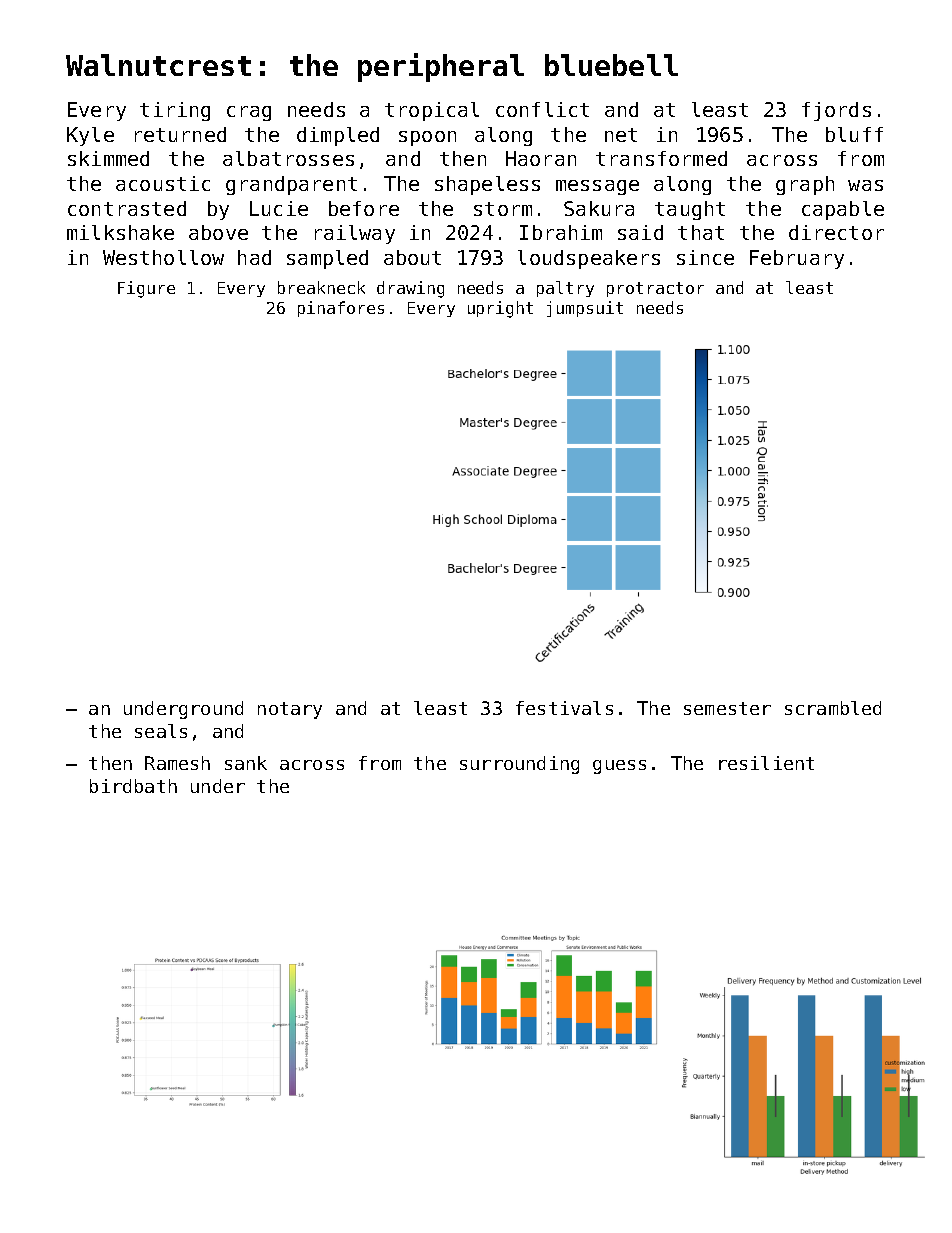 This screenshot has width=952, height=1233. I want to click on scrambled, so click(833, 708).
